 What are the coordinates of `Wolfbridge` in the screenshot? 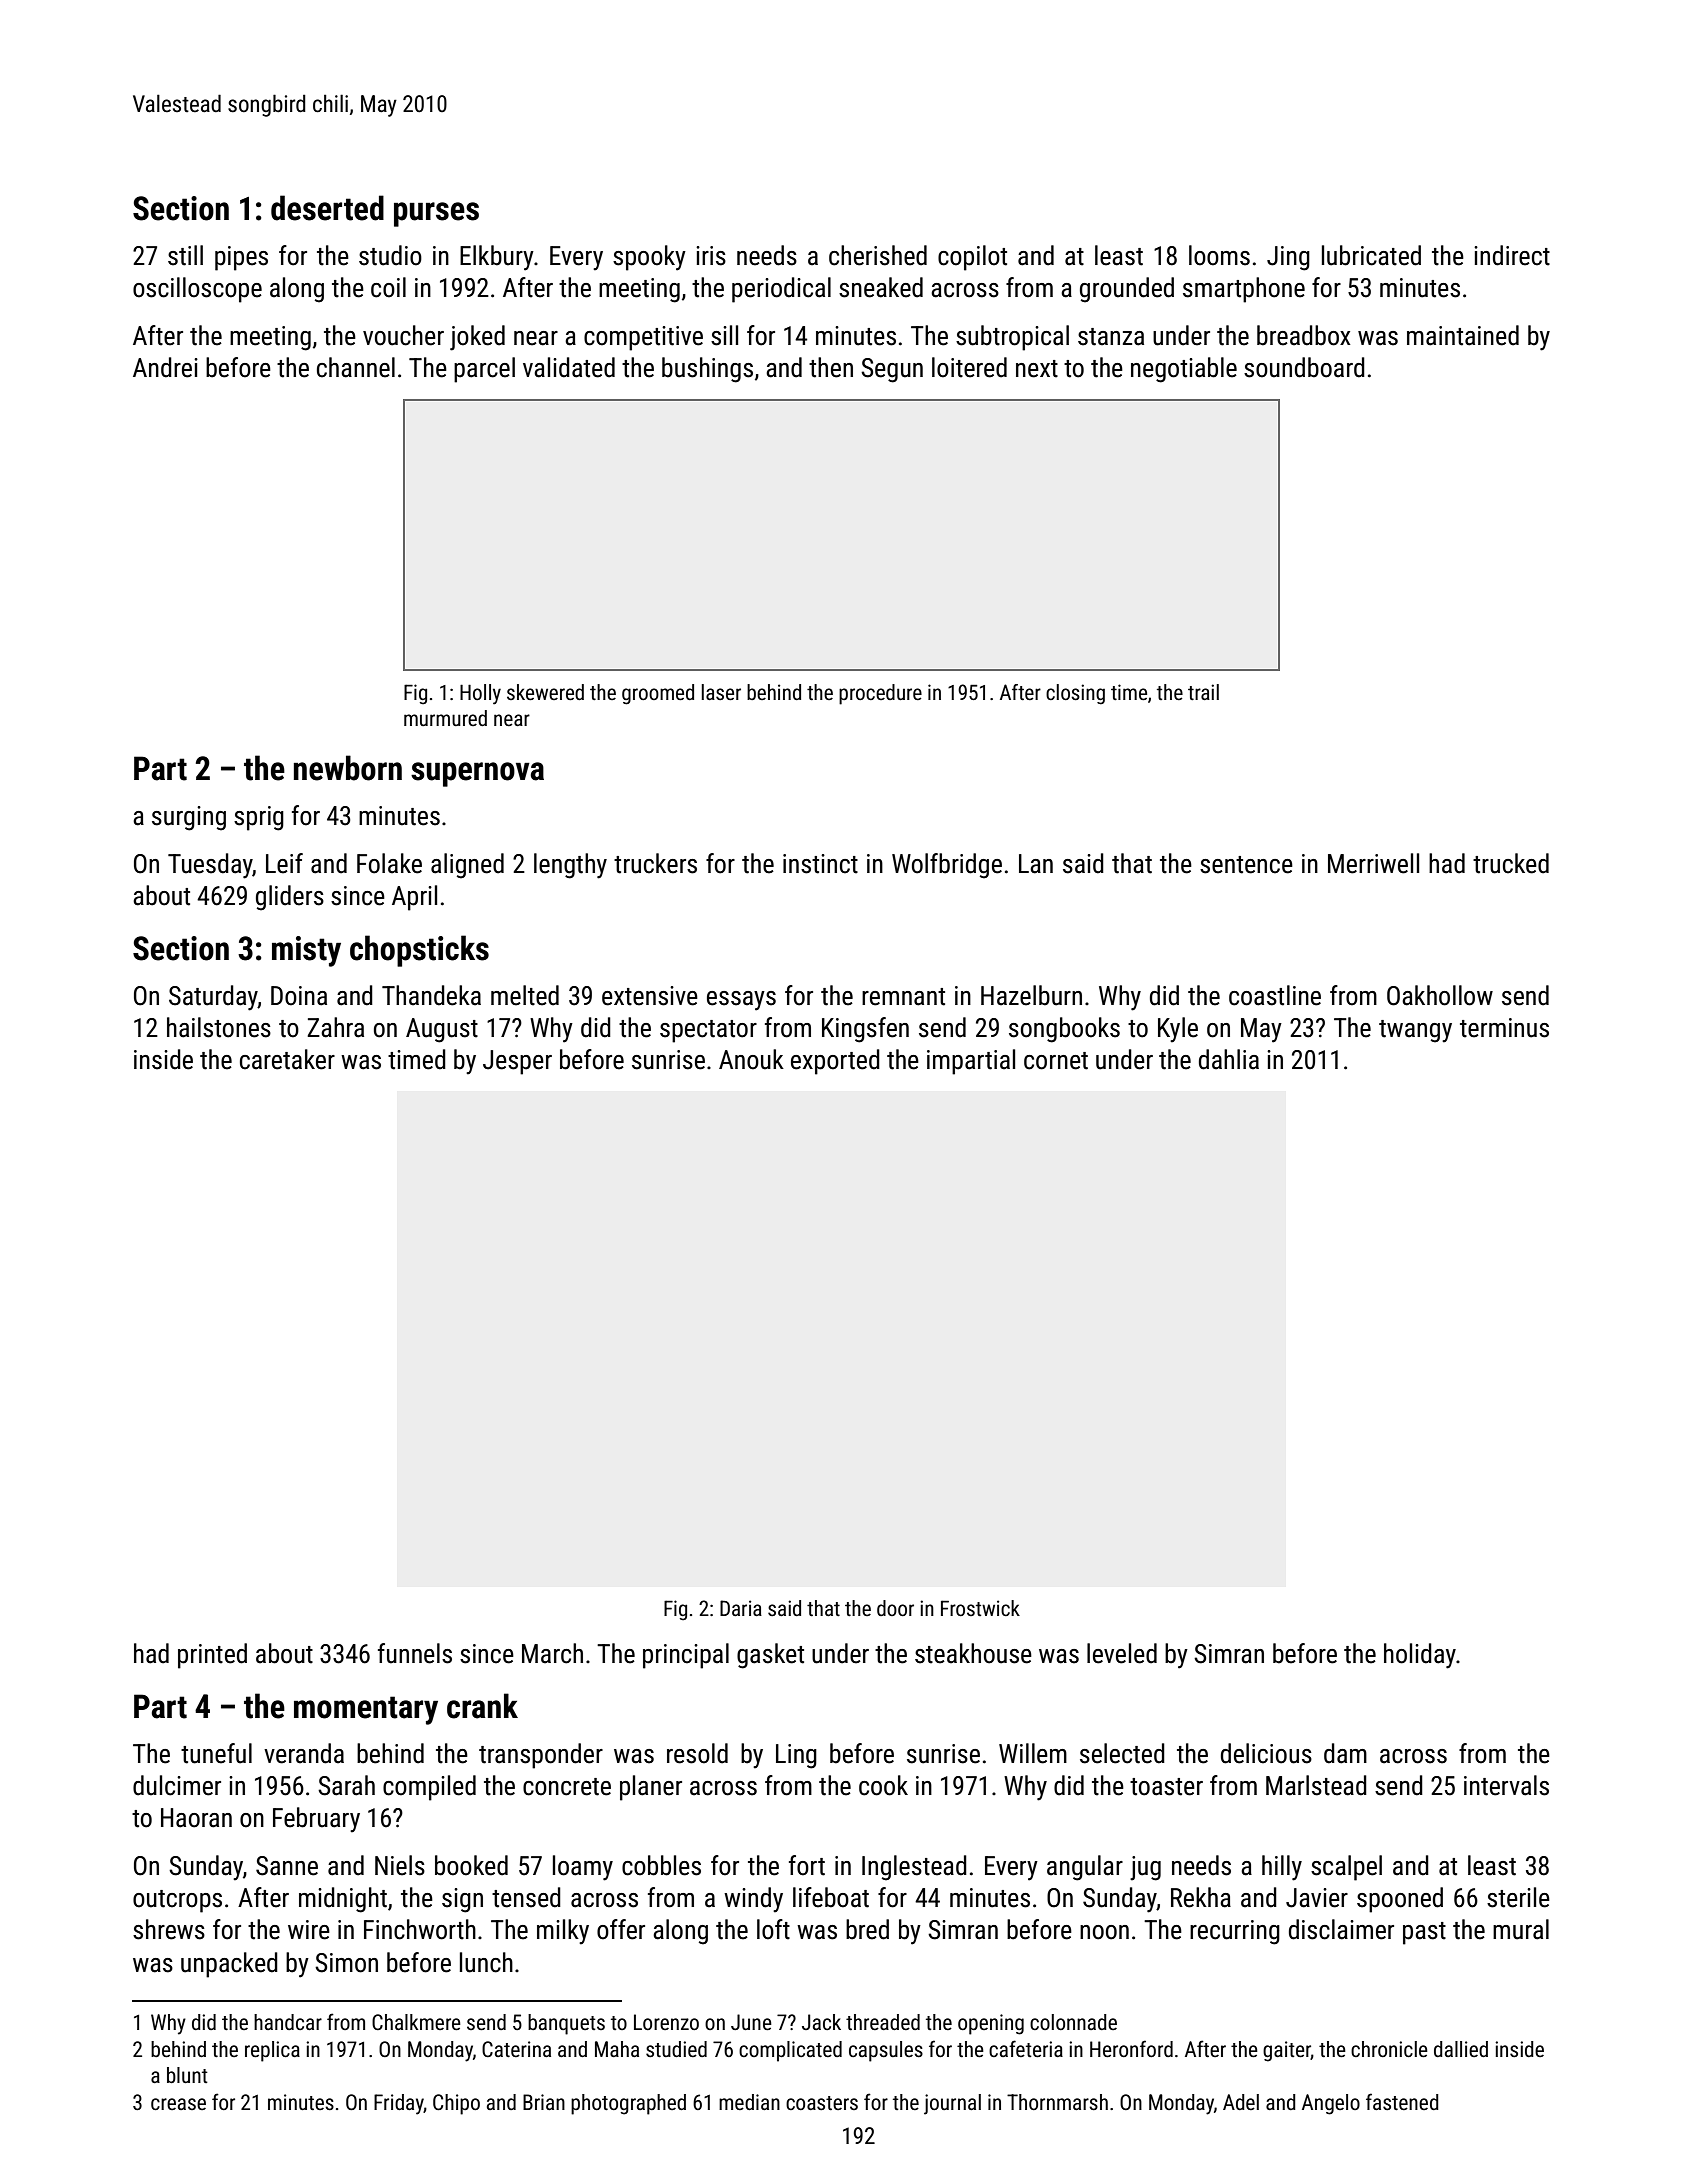 It's located at (947, 866).
